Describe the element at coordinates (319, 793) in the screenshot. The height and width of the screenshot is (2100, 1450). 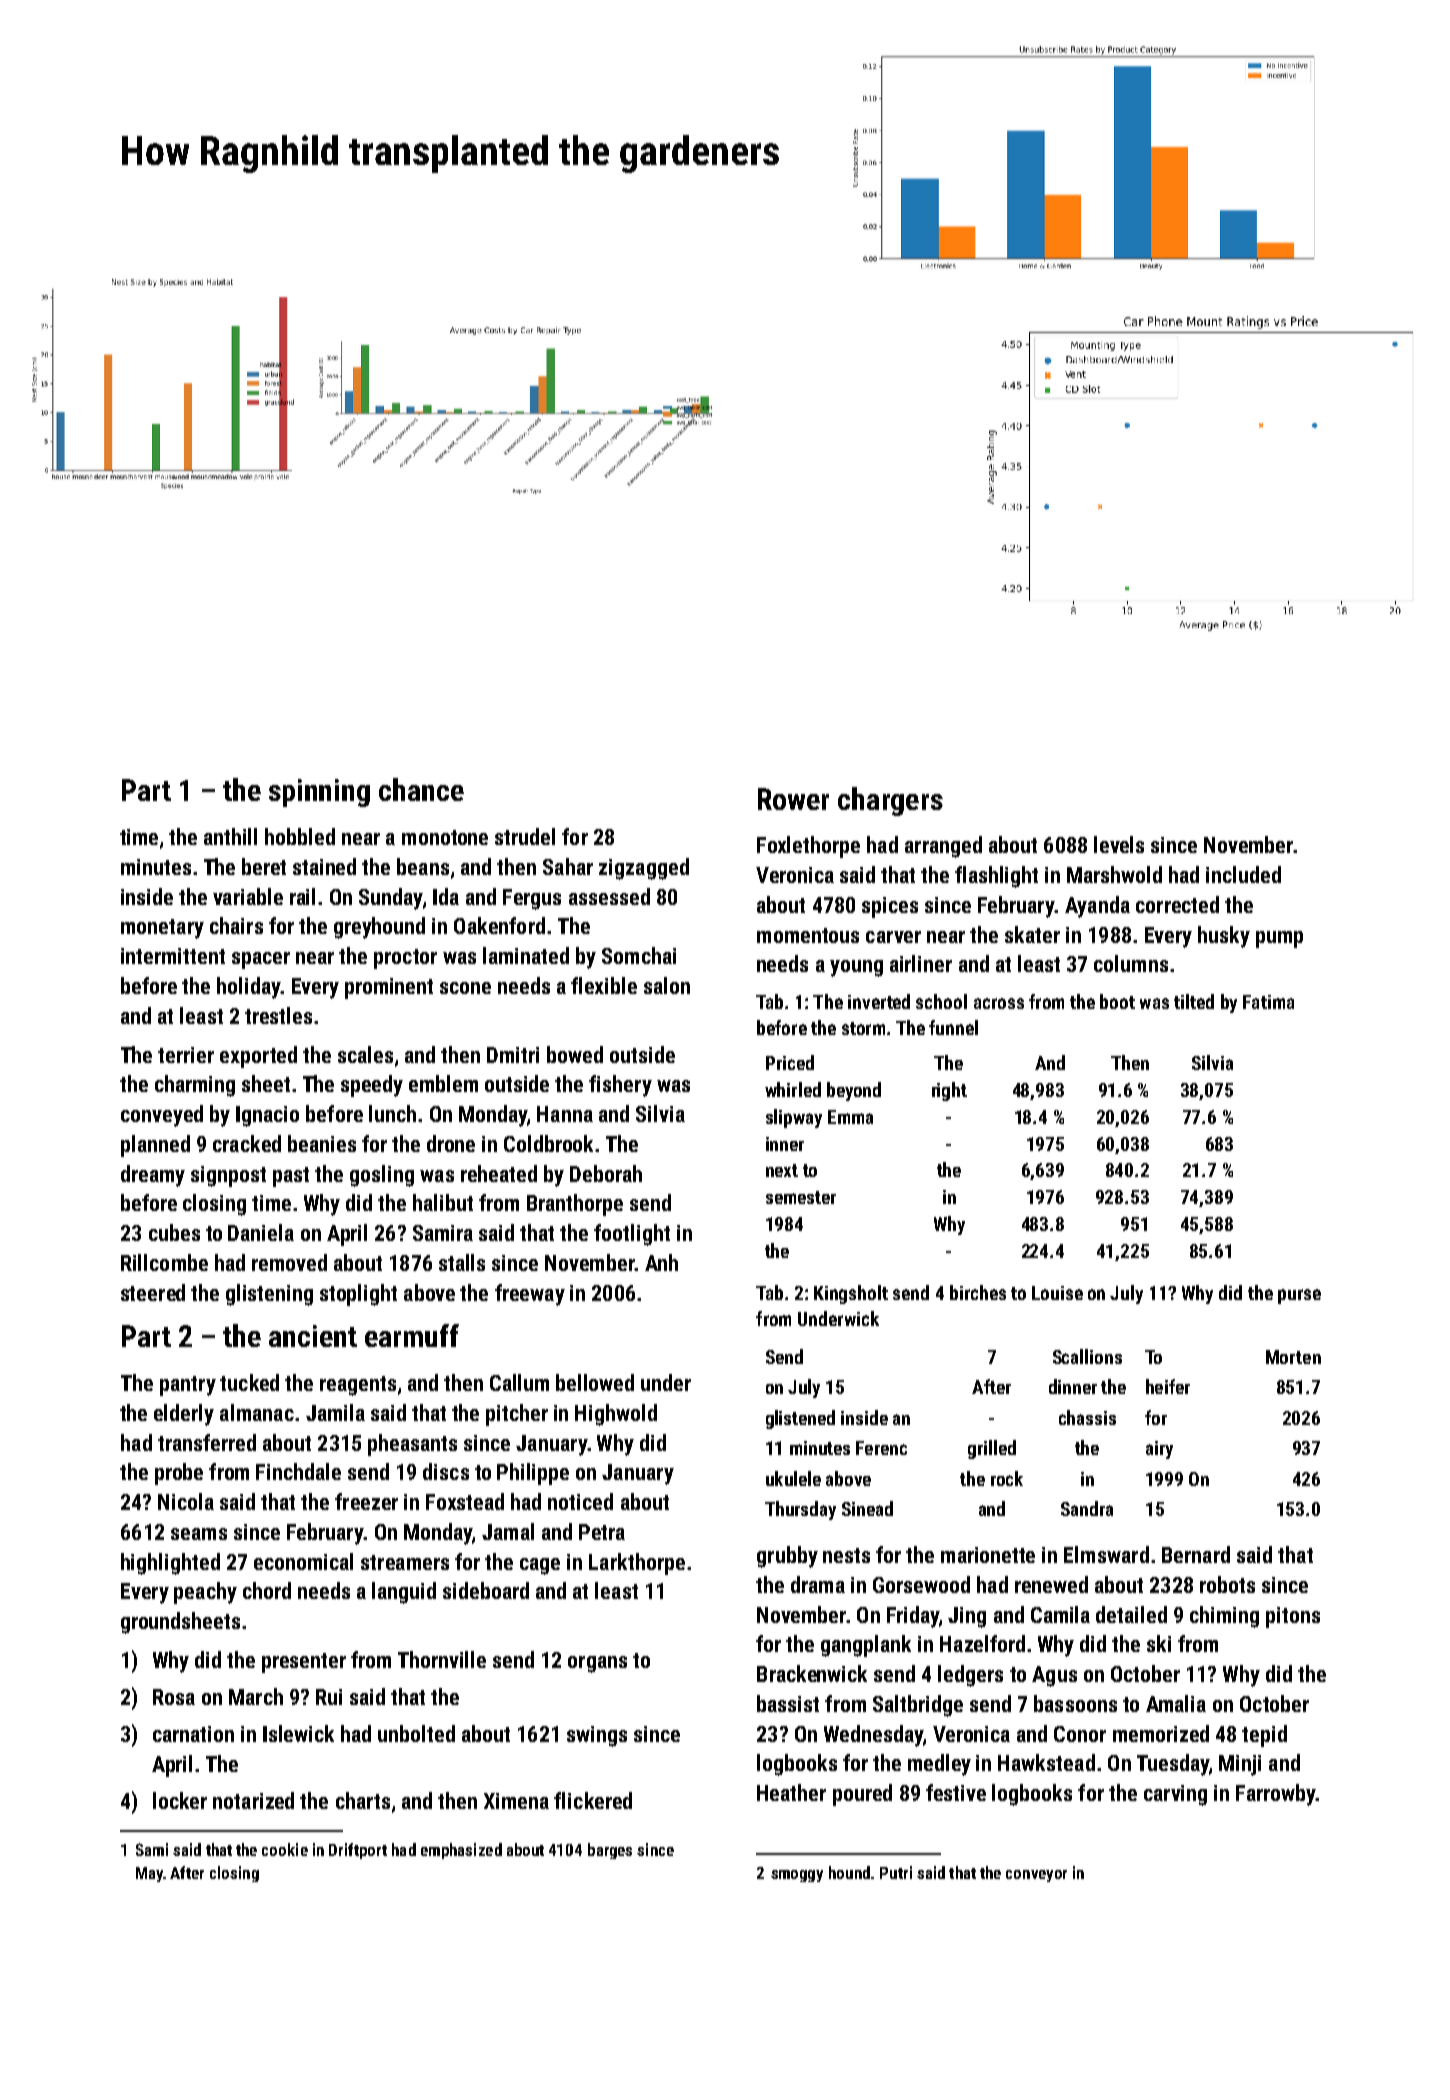
I see `spinning` at that location.
